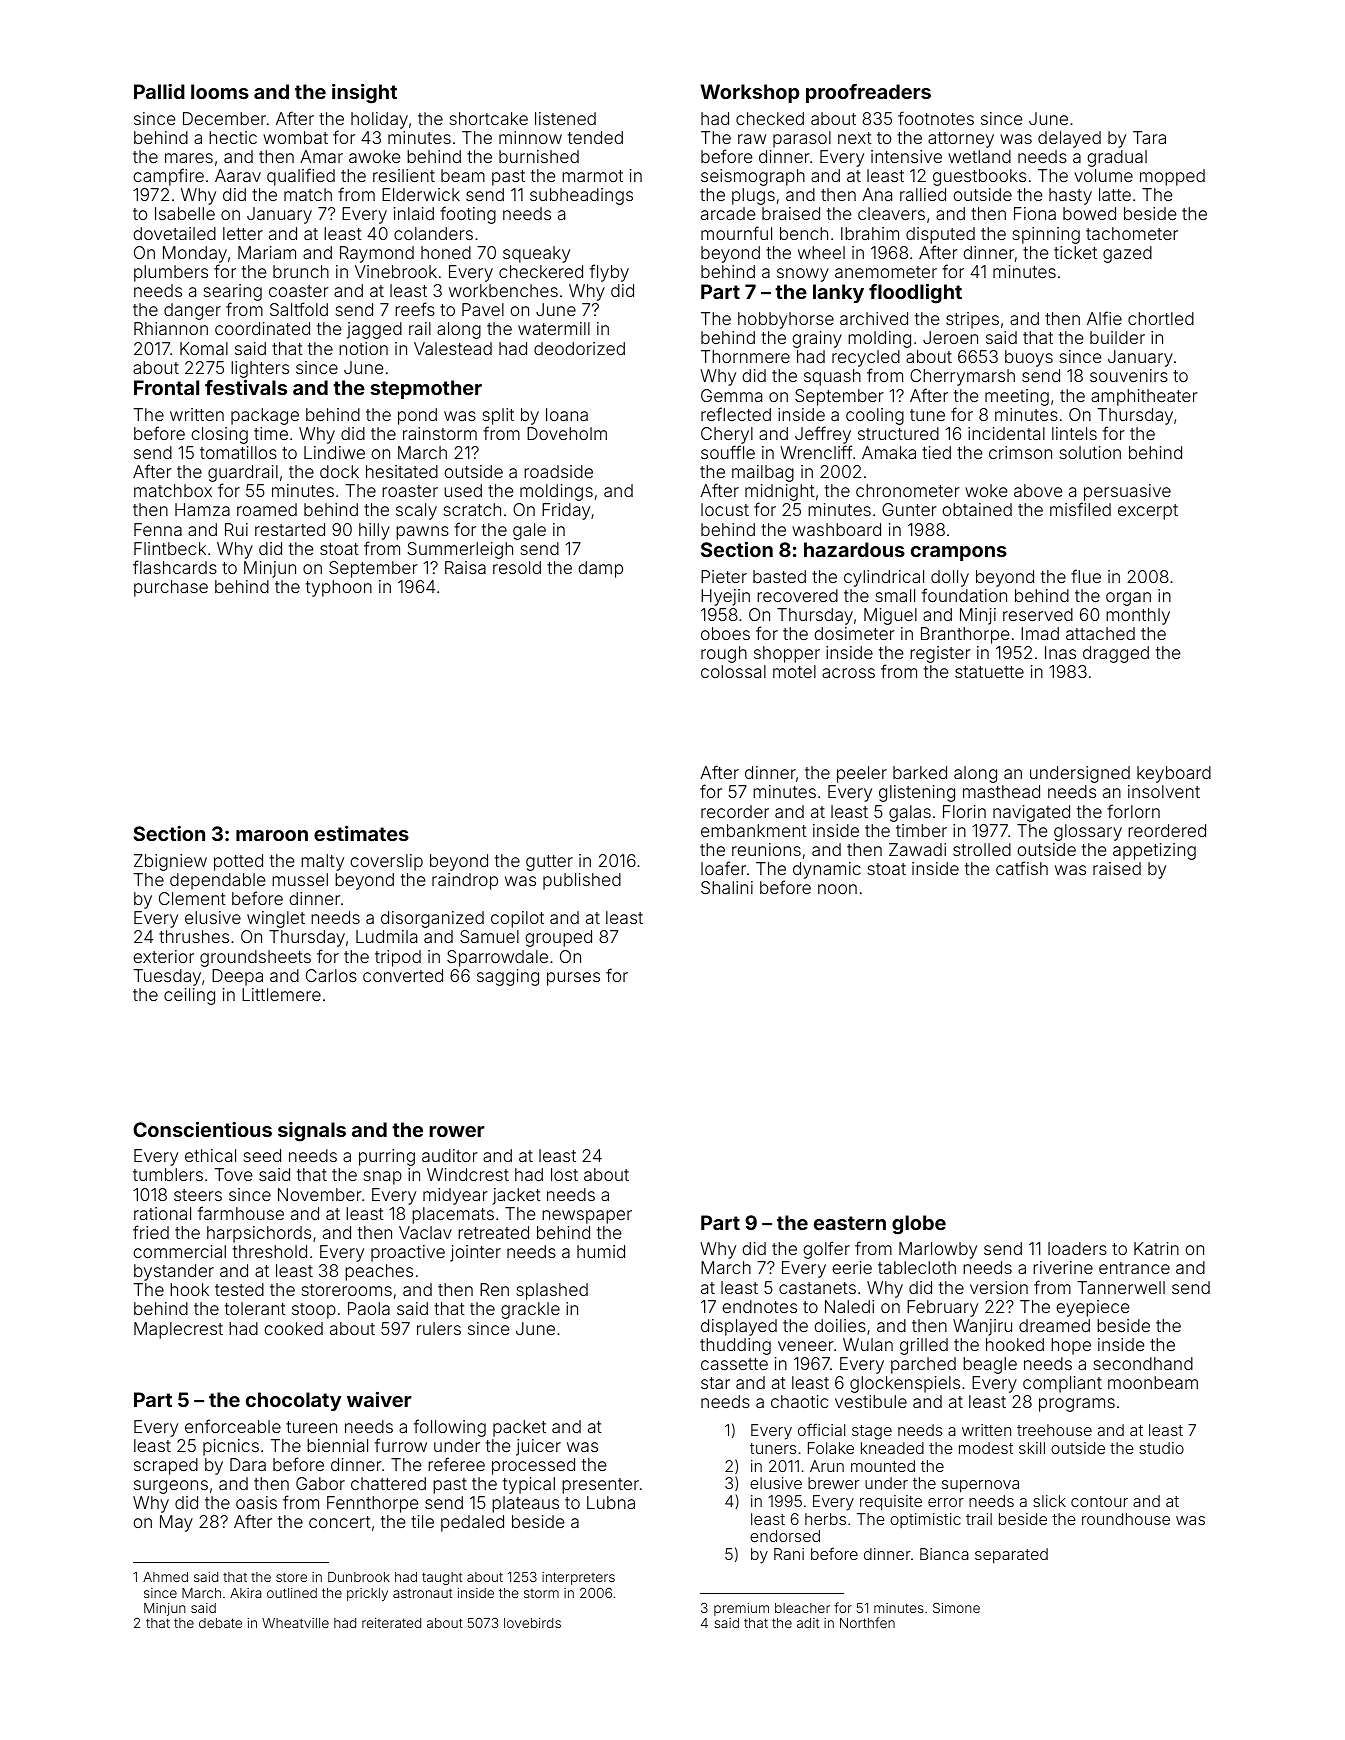  Describe the element at coordinates (220, 1623) in the page. I see `debate` at that location.
